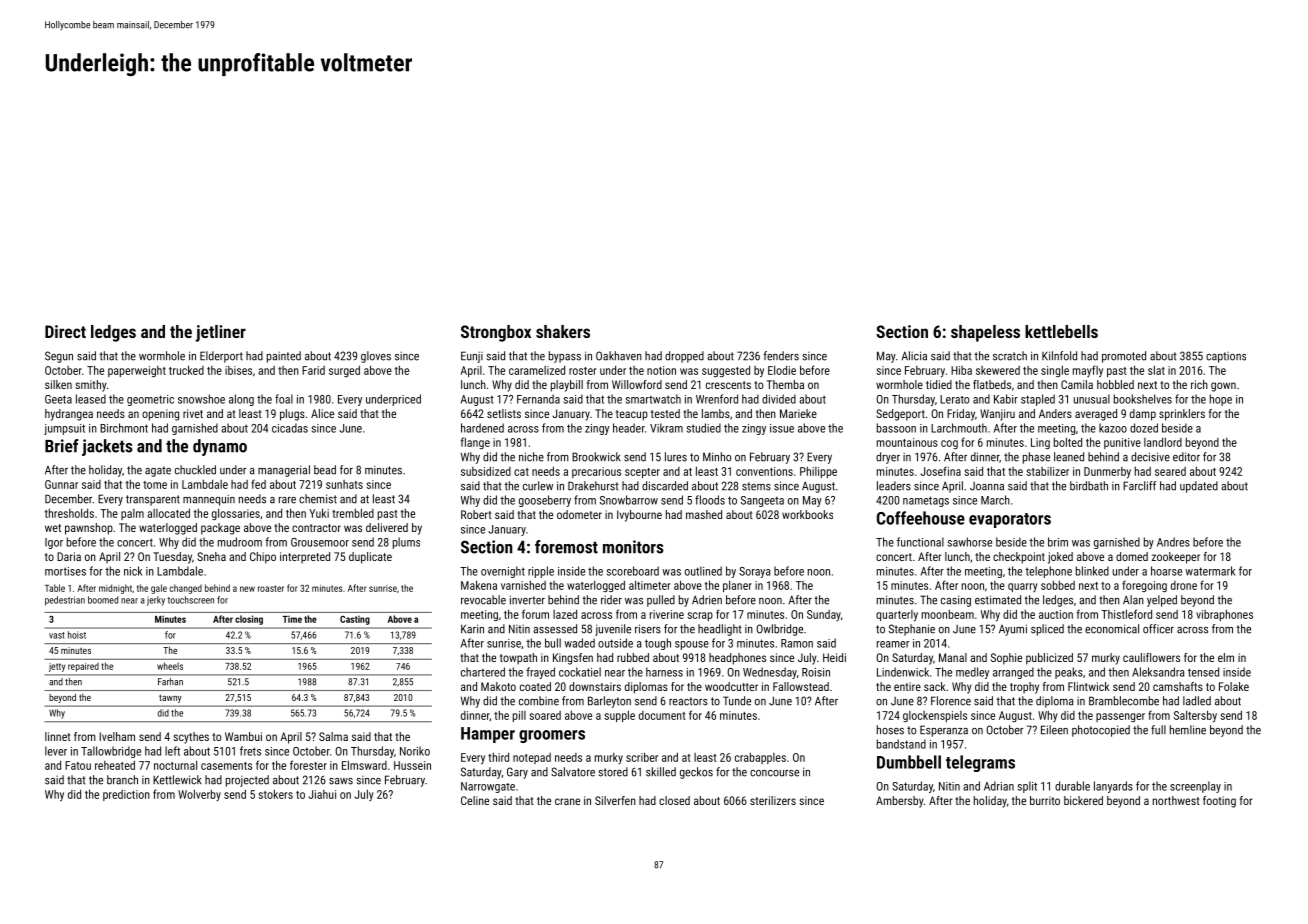 Image resolution: width=1308 pixels, height=924 pixels. I want to click on Fallowstead, so click(801, 686).
